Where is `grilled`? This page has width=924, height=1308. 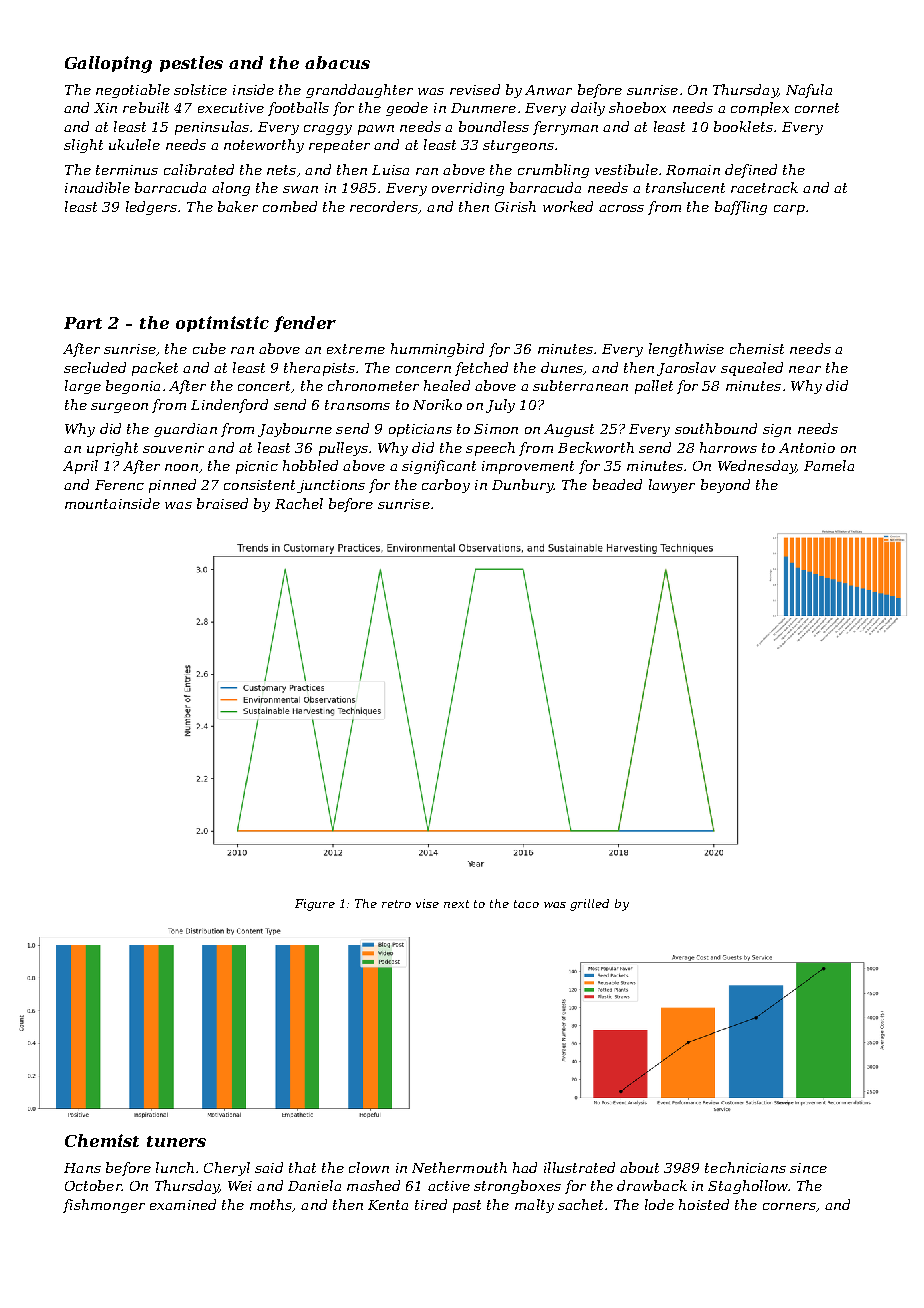 grilled is located at coordinates (589, 905).
